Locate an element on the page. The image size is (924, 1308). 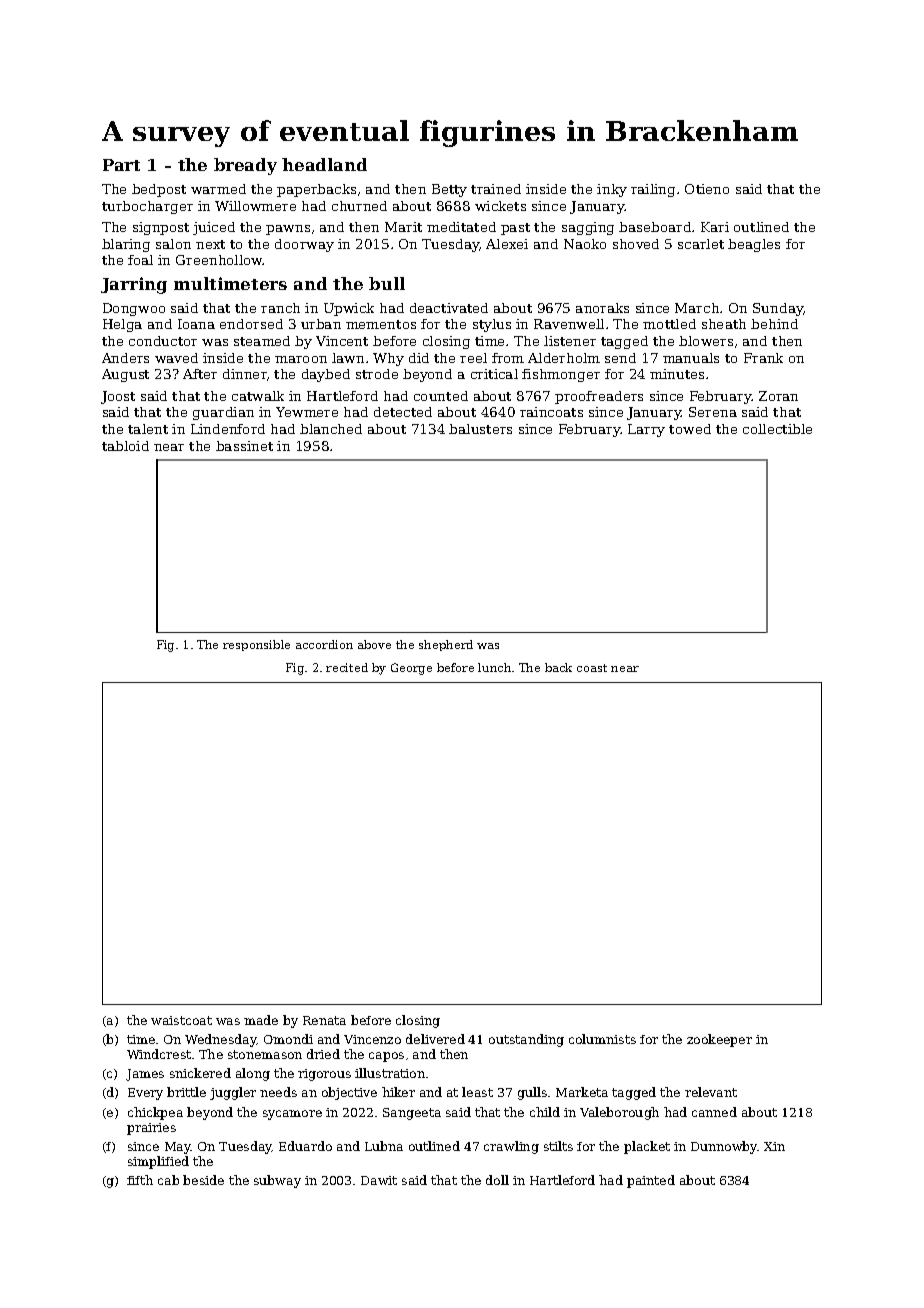
painted is located at coordinates (651, 1181).
